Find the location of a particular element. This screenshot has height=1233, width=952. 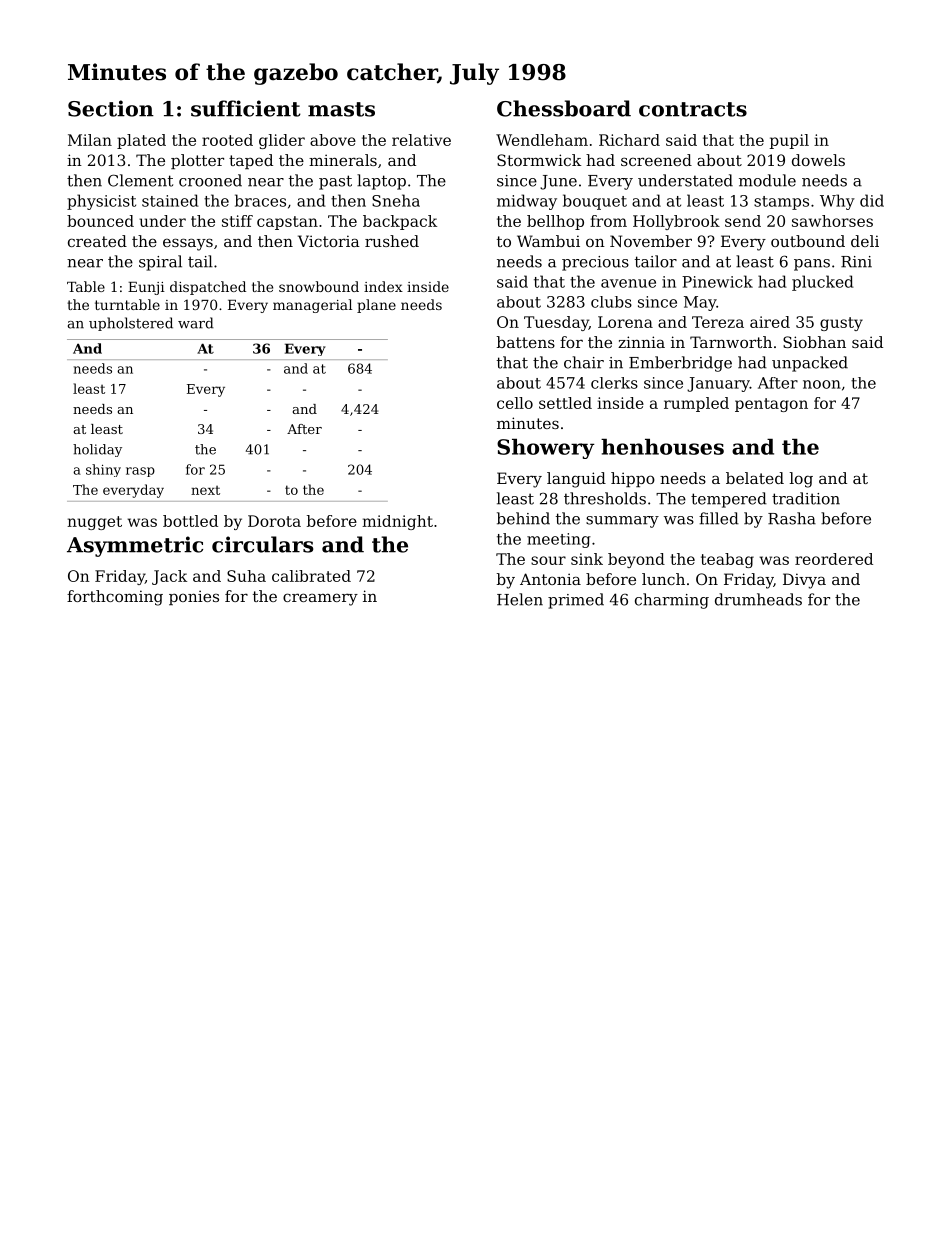

ward is located at coordinates (196, 323).
